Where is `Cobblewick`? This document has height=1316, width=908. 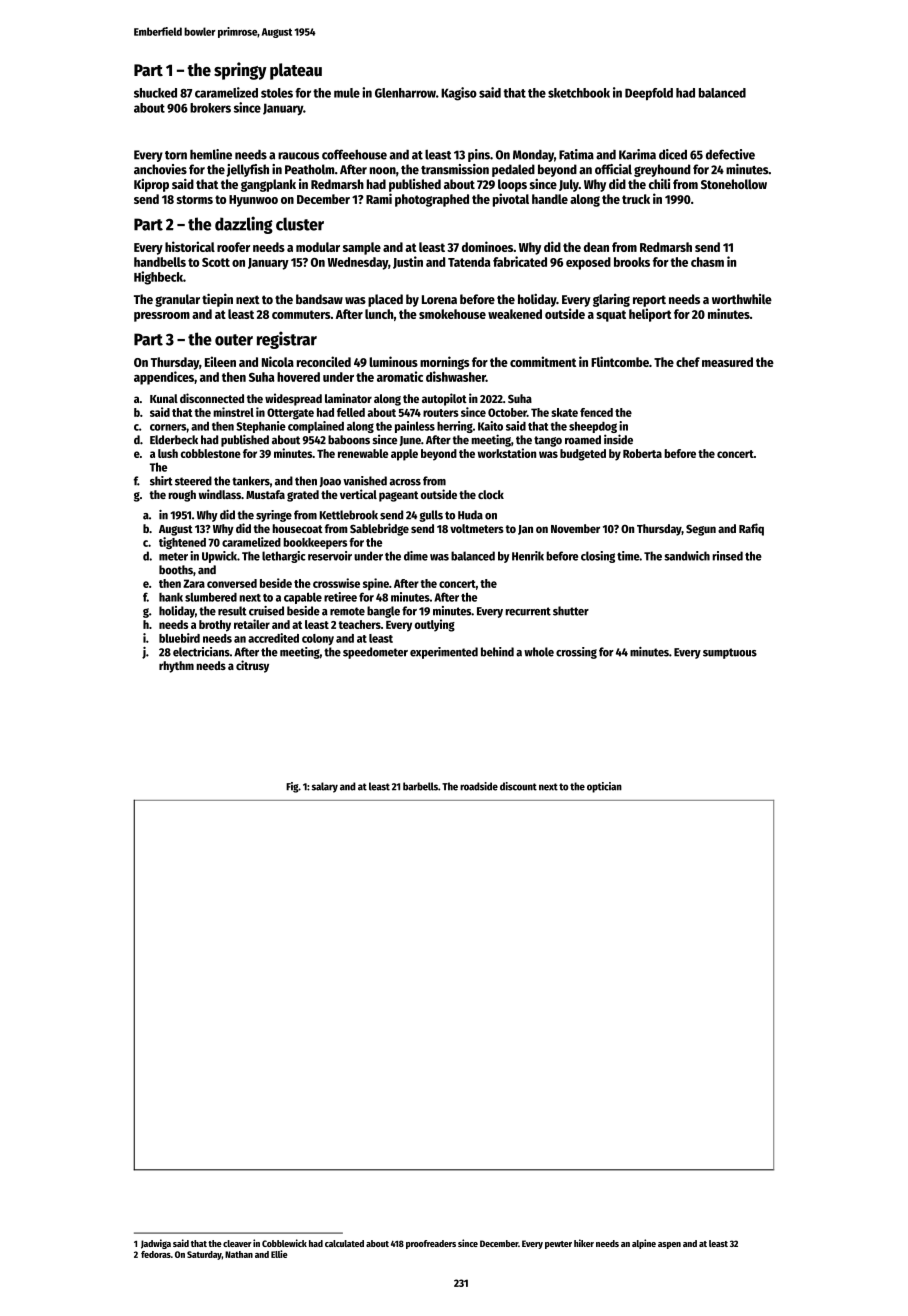 Cobblewick is located at coordinates (284, 1243).
